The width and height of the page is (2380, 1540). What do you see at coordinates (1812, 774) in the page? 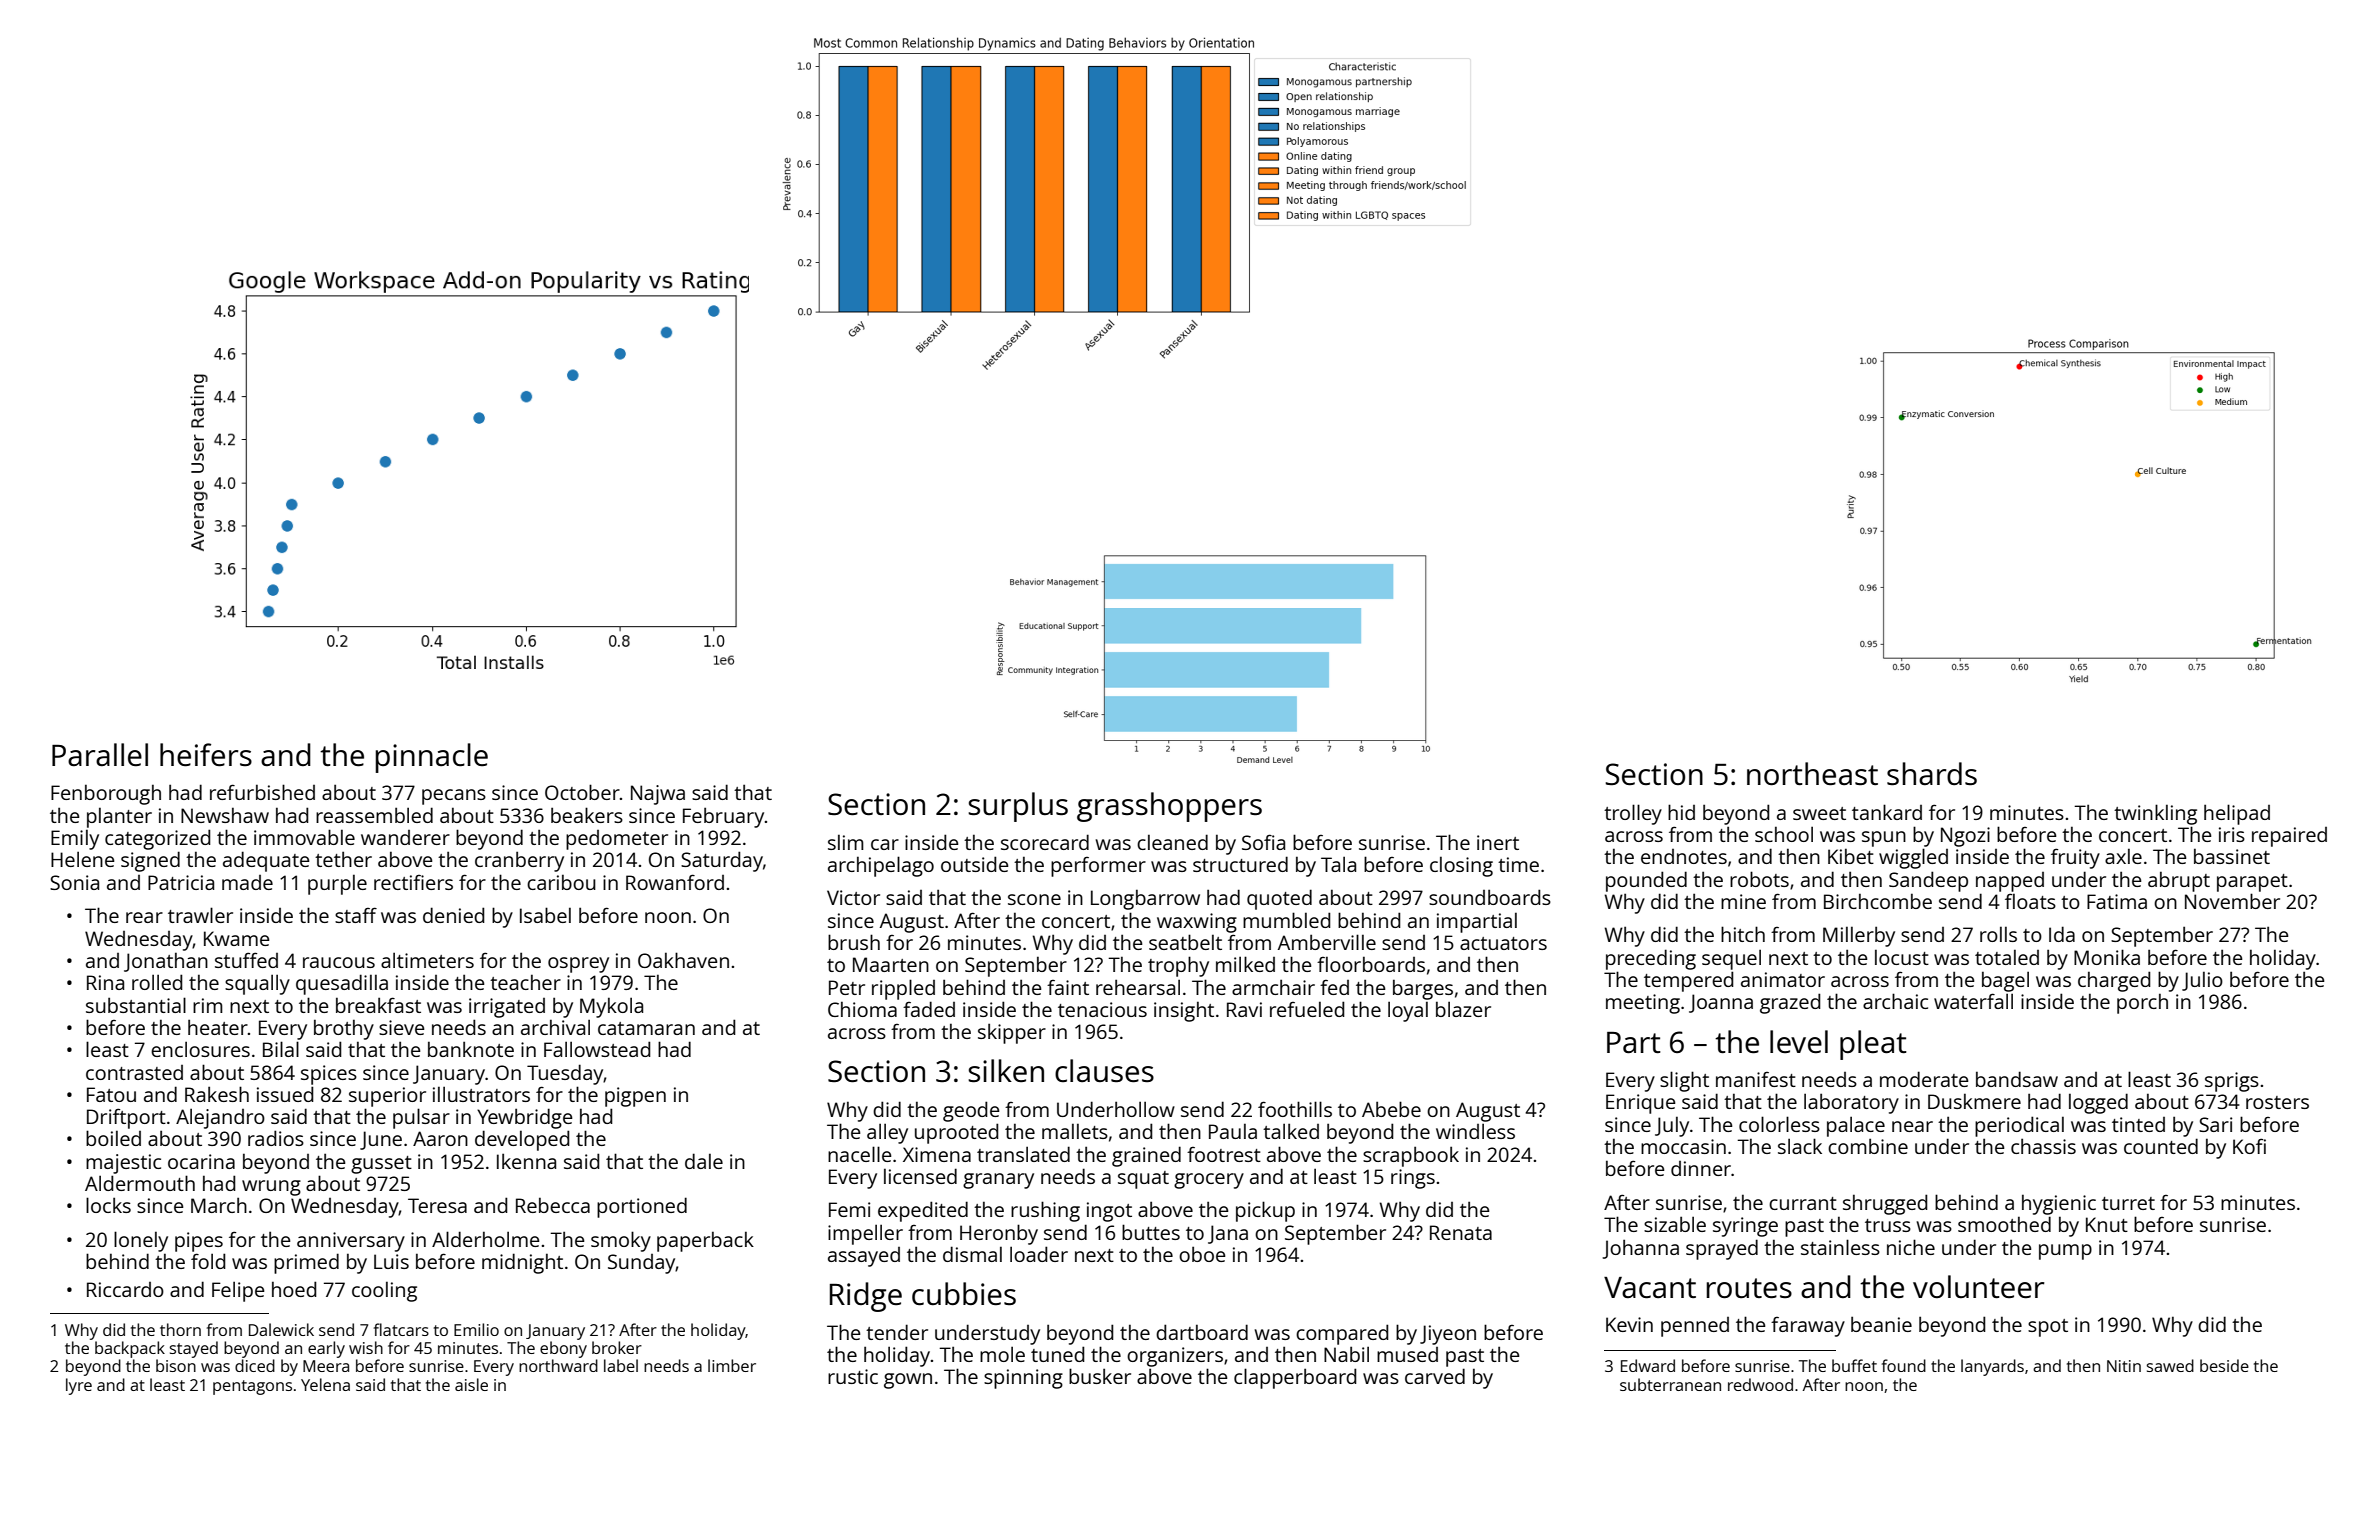
I see `northeast` at bounding box center [1812, 774].
